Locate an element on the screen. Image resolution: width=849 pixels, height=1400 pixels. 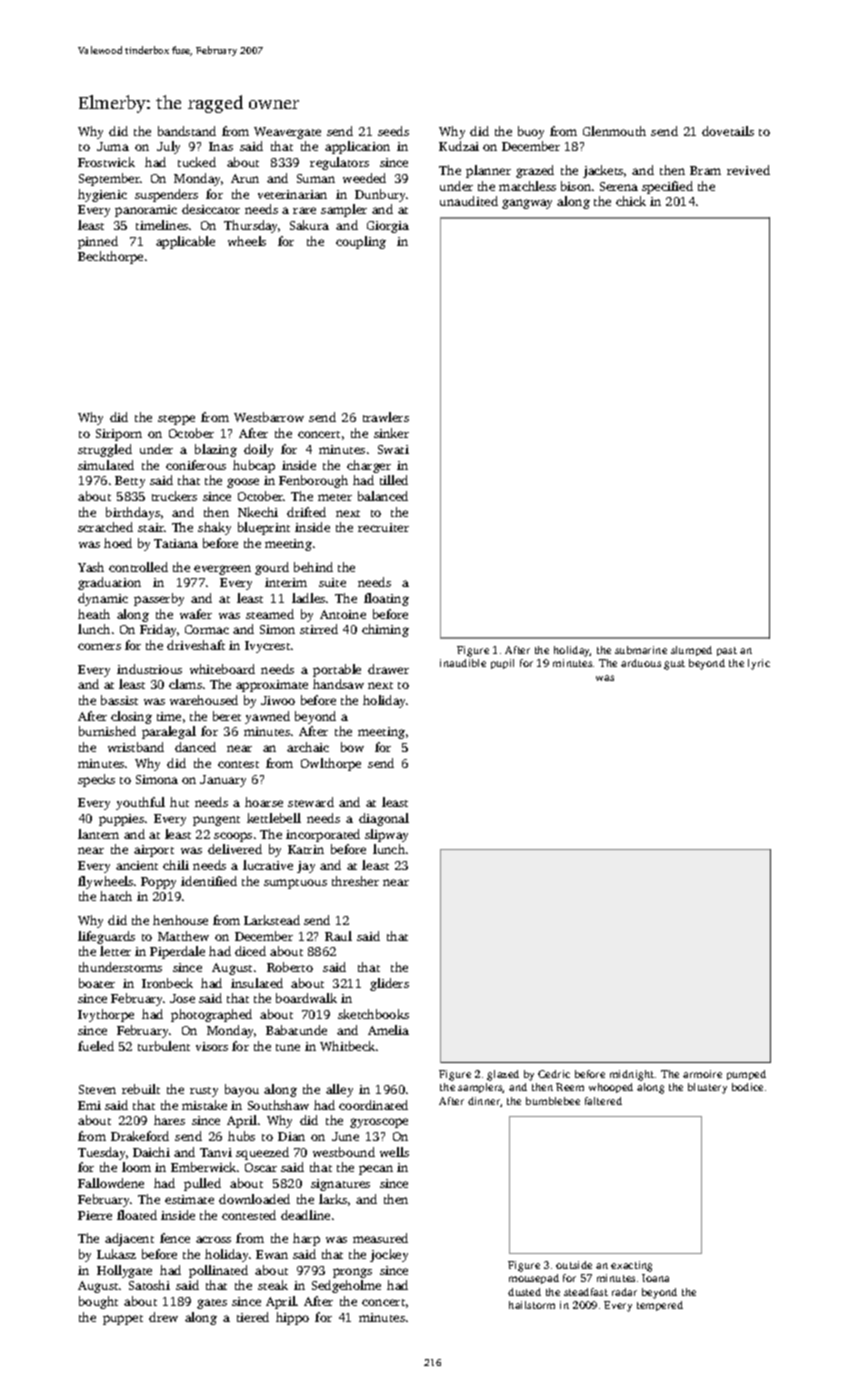
jockey is located at coordinates (389, 1255).
